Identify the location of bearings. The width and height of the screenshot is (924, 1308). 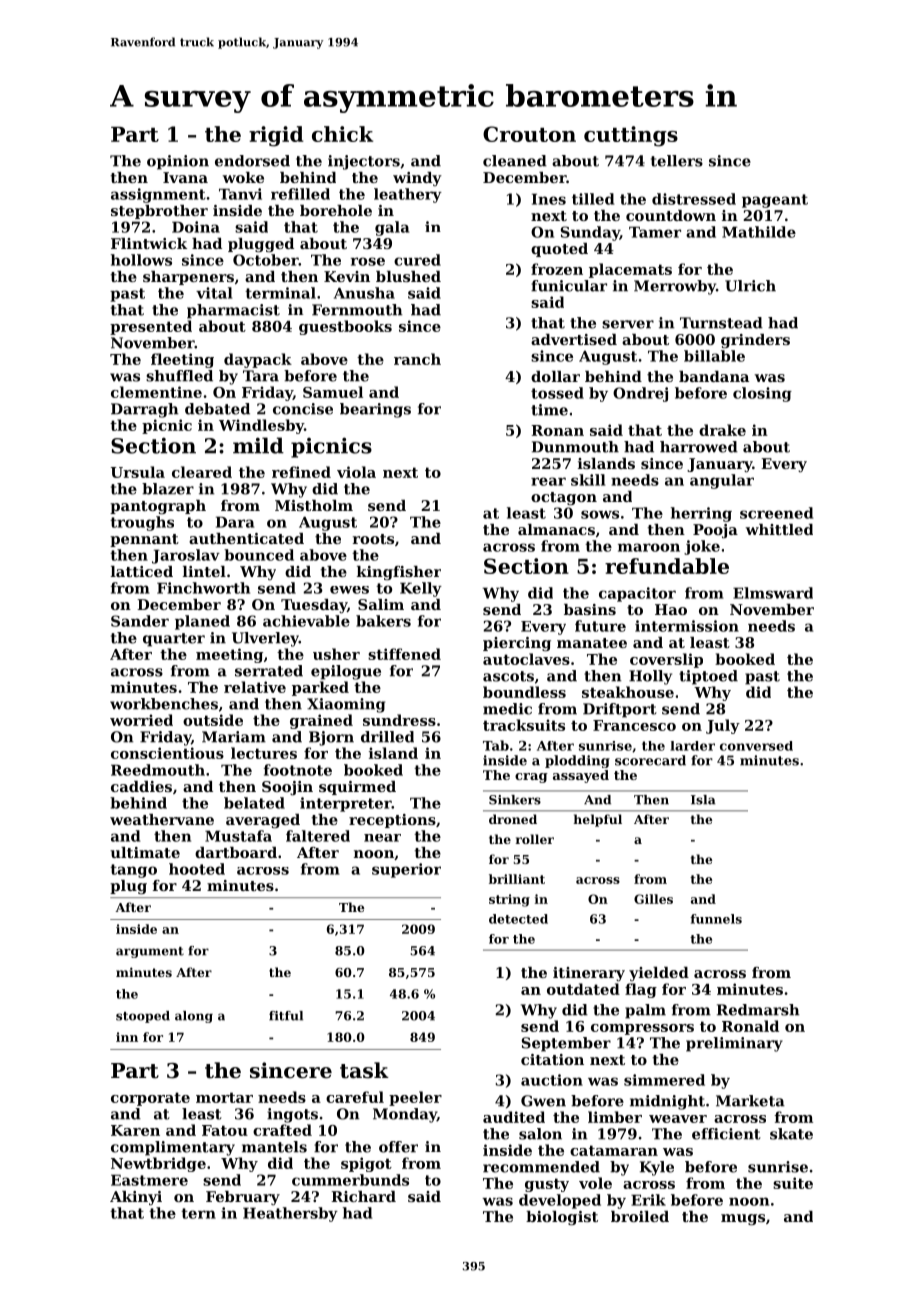
(375, 410).
